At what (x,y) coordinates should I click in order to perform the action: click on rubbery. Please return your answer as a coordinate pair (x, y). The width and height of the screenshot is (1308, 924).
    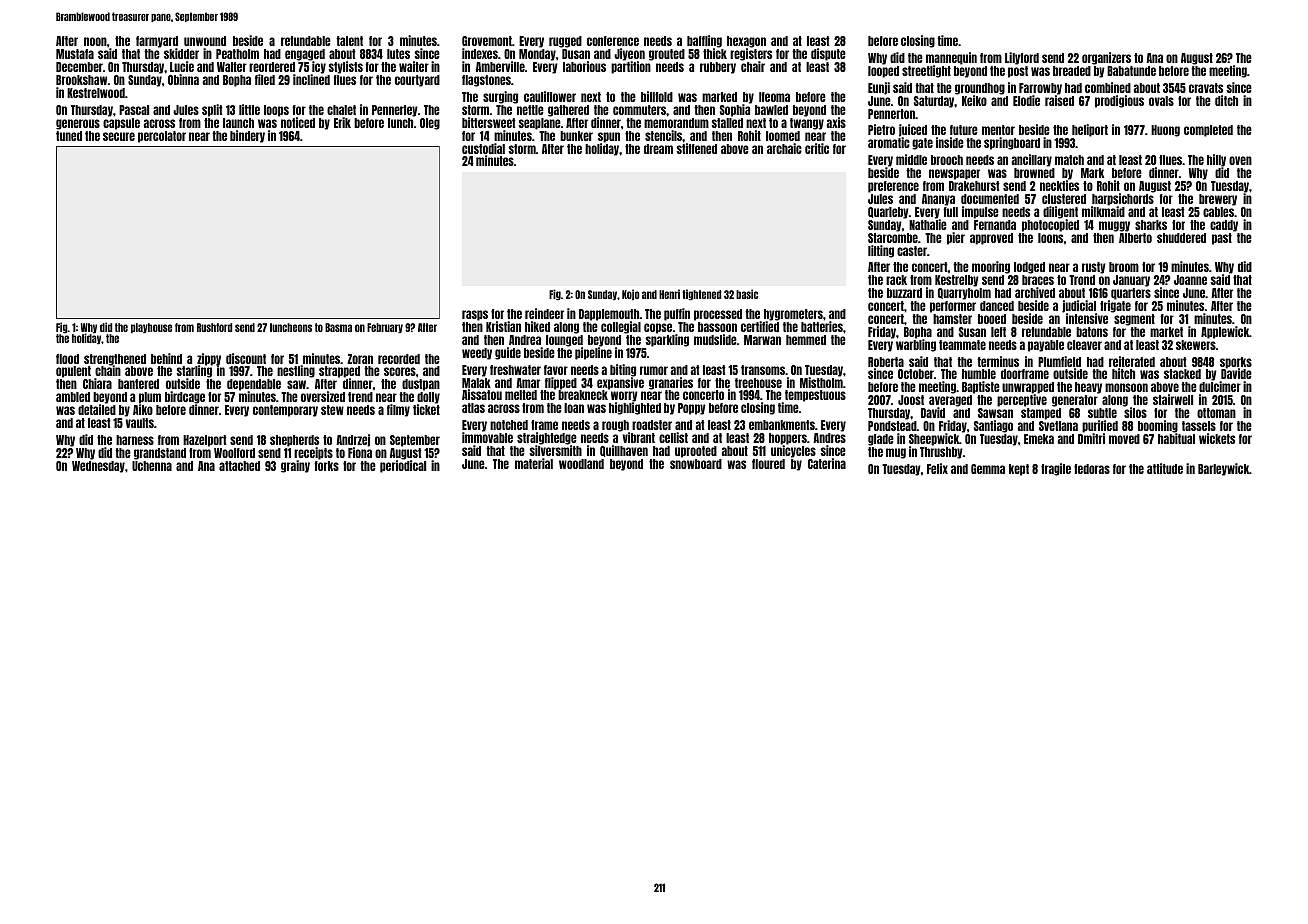
    Looking at the image, I should click on (718, 68).
